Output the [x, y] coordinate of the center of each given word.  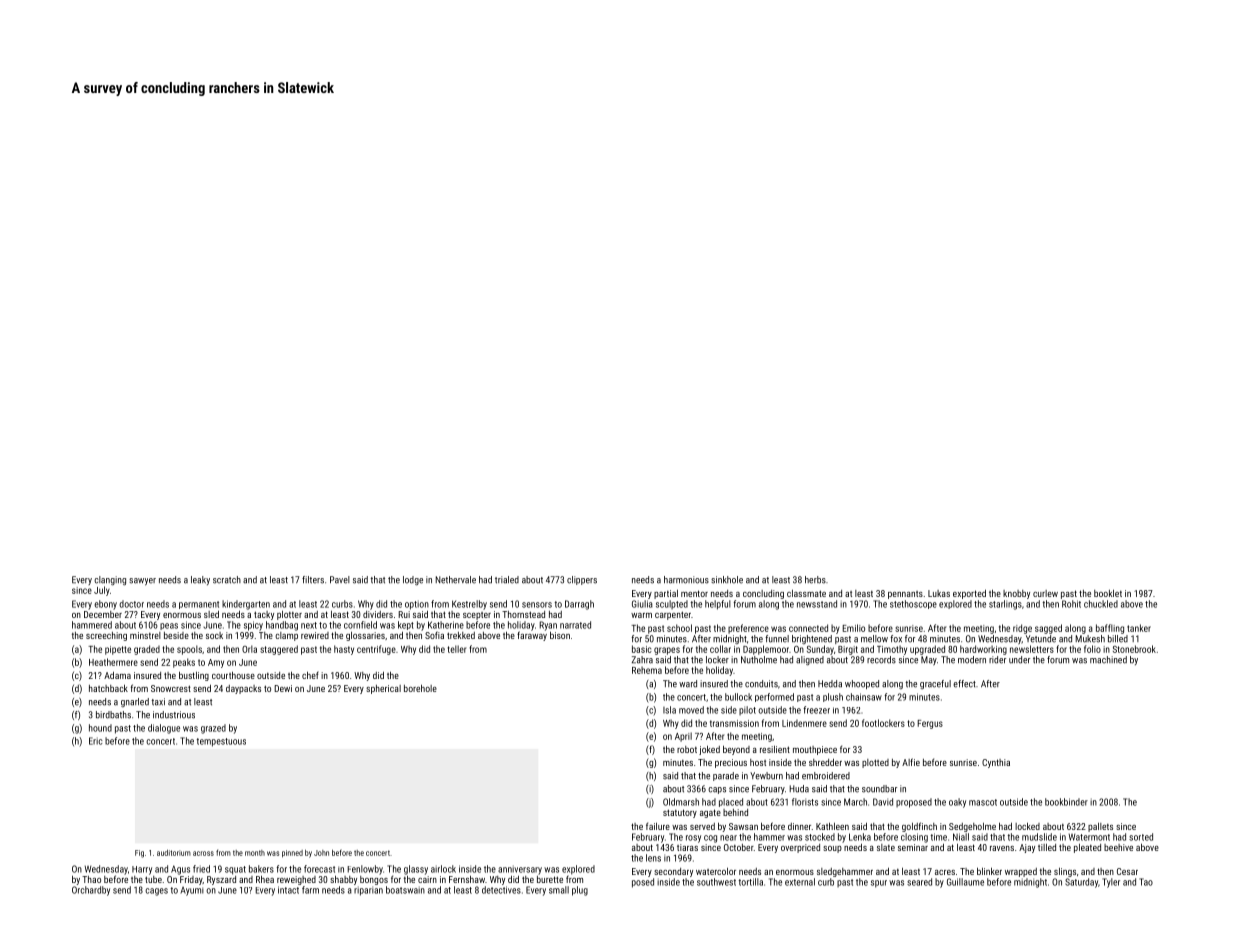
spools [189, 650]
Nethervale [455, 580]
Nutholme [759, 660]
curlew [1045, 593]
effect [964, 684]
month [255, 853]
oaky [957, 803]
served [702, 826]
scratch [227, 580]
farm [310, 890]
